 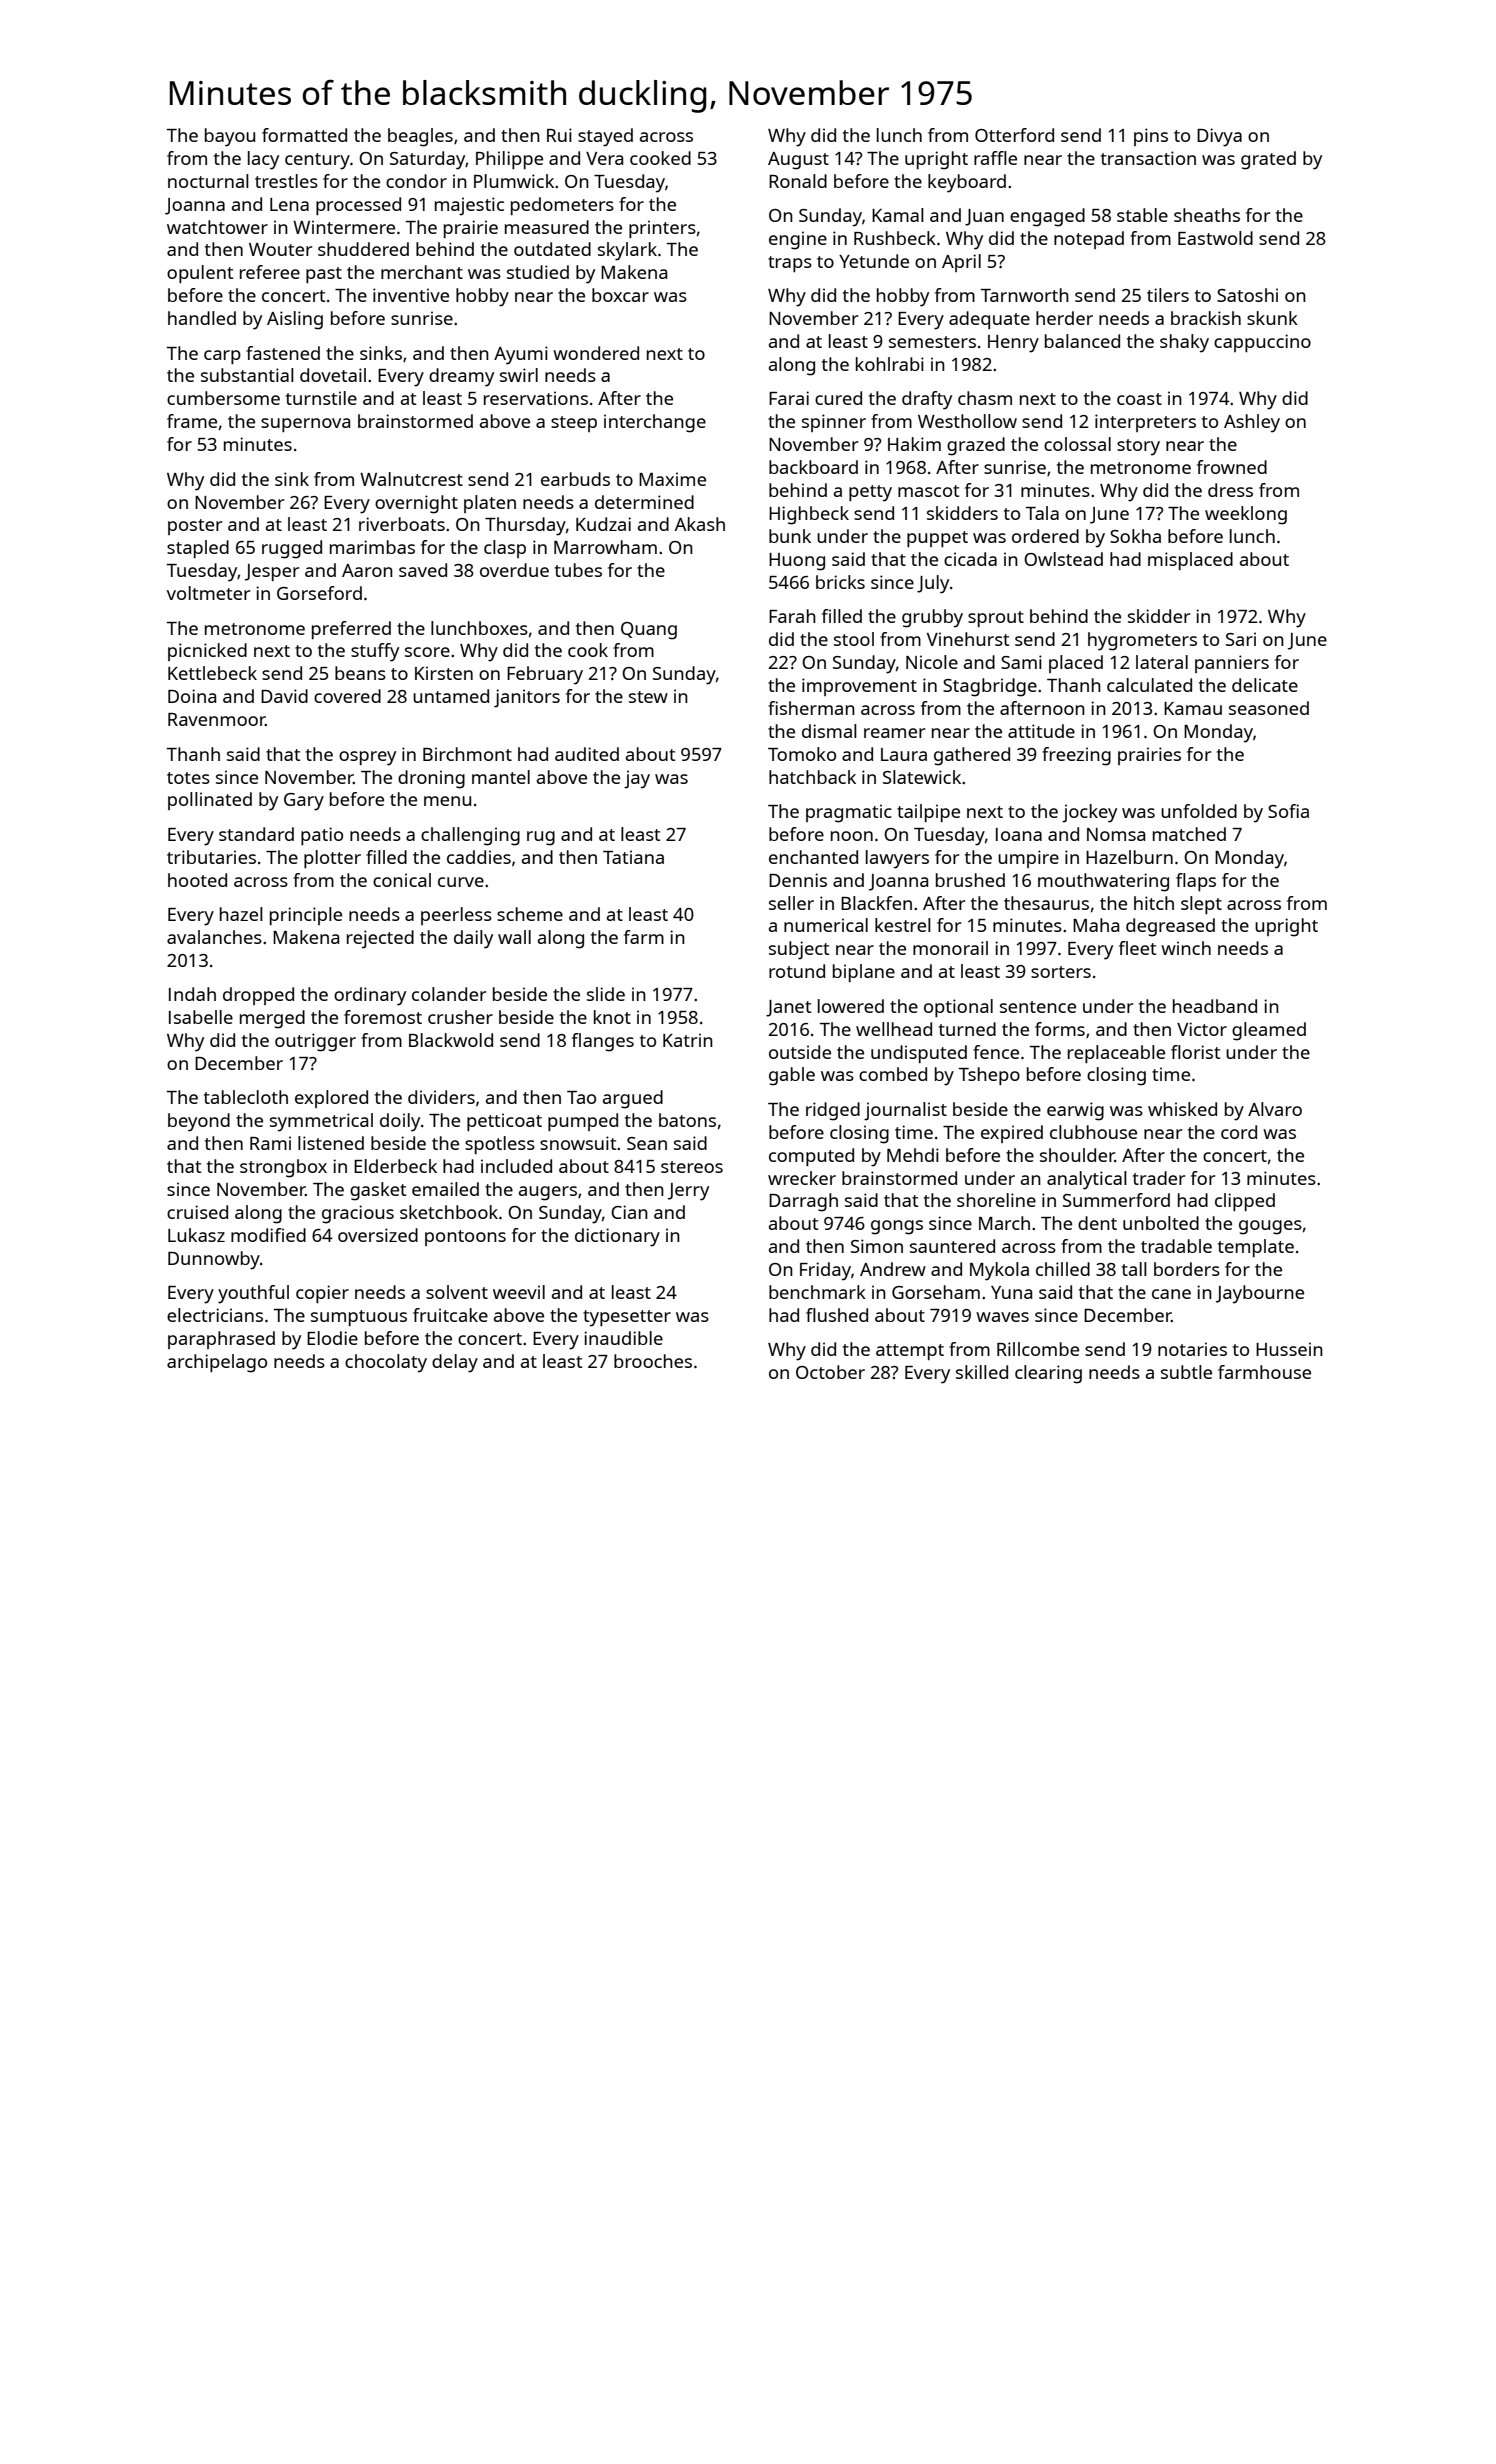 What do you see at coordinates (961, 263) in the page?
I see `April` at bounding box center [961, 263].
